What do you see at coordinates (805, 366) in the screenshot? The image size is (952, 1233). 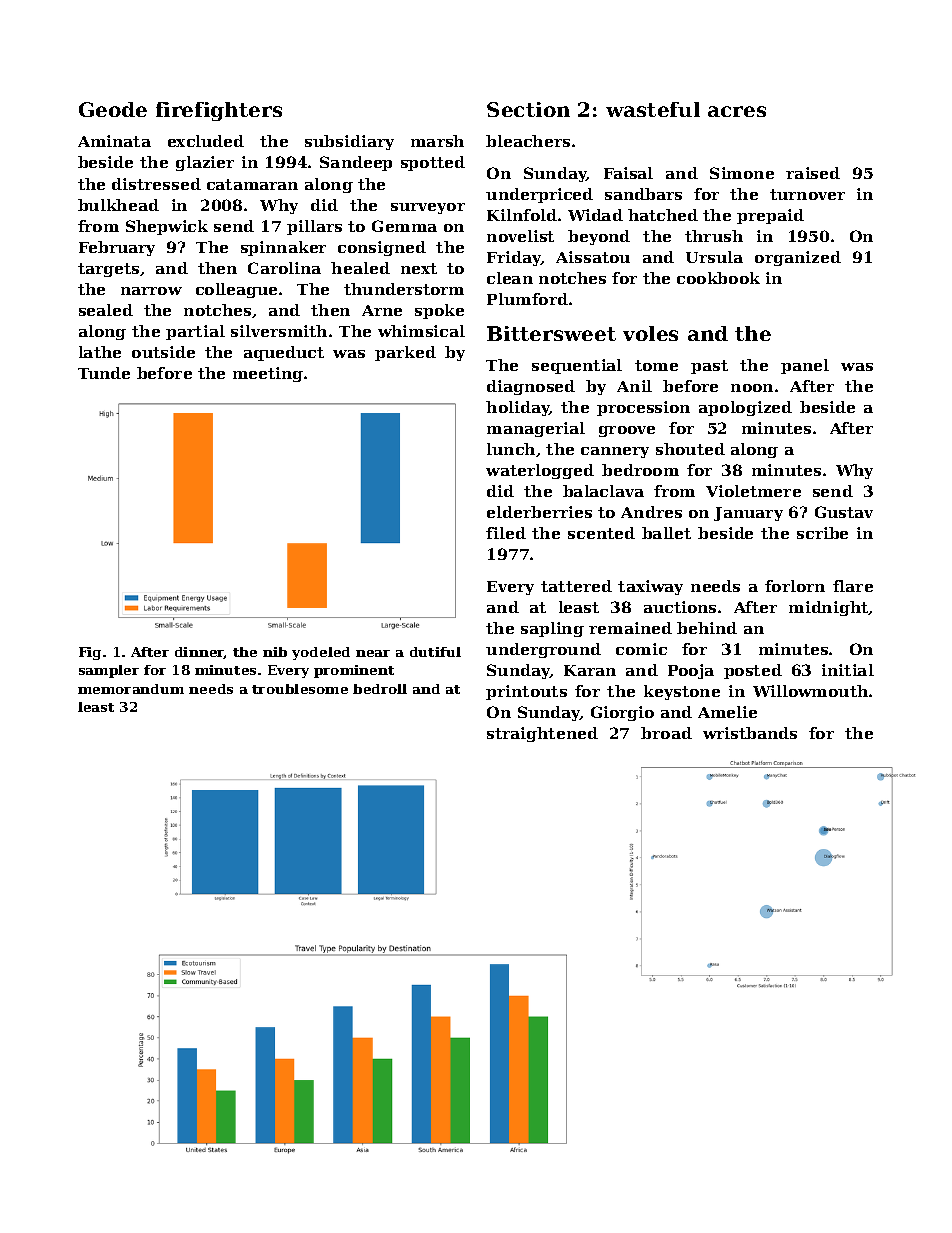 I see `panel` at bounding box center [805, 366].
